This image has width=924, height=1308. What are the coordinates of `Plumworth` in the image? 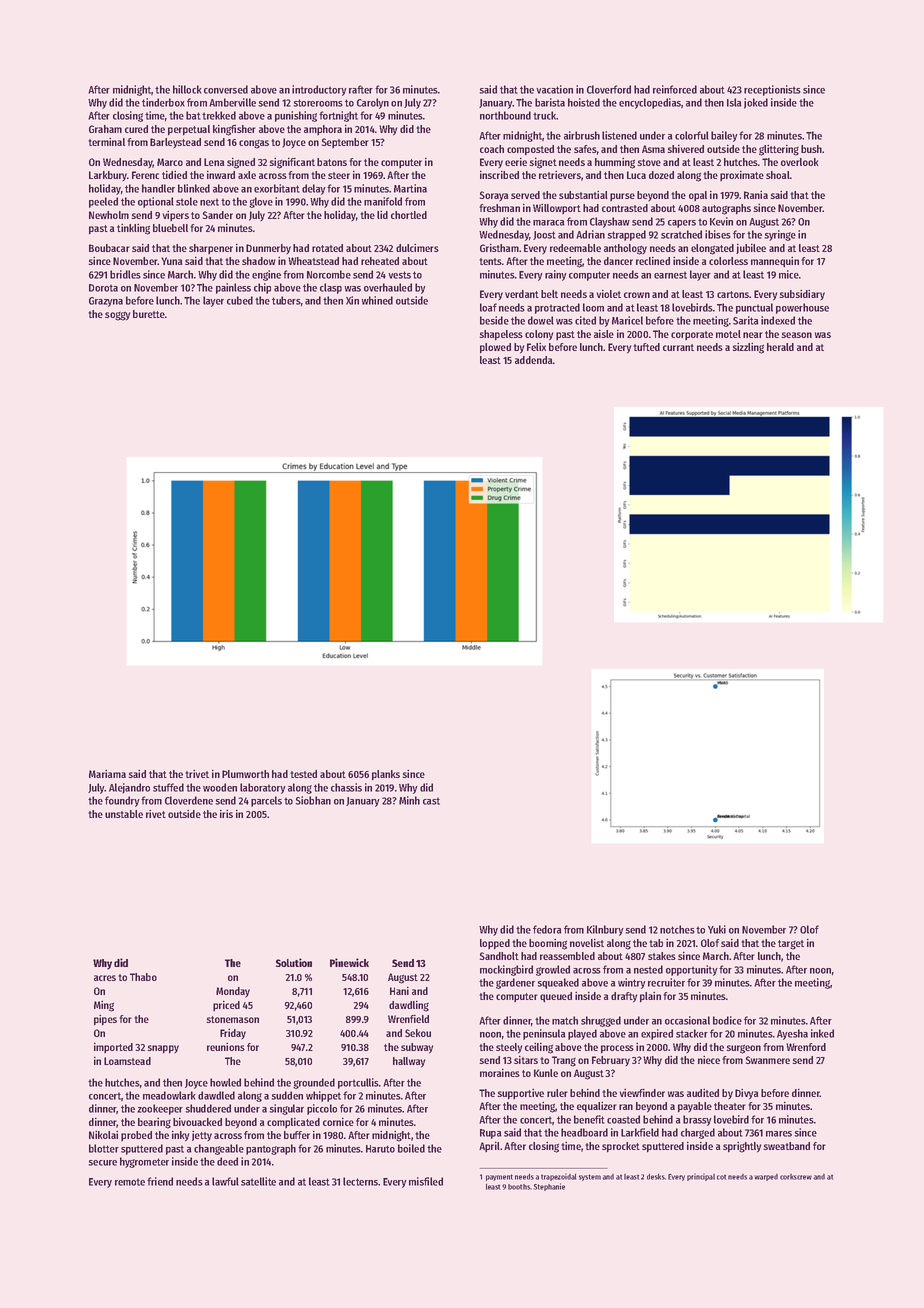 It's located at (245, 774).
